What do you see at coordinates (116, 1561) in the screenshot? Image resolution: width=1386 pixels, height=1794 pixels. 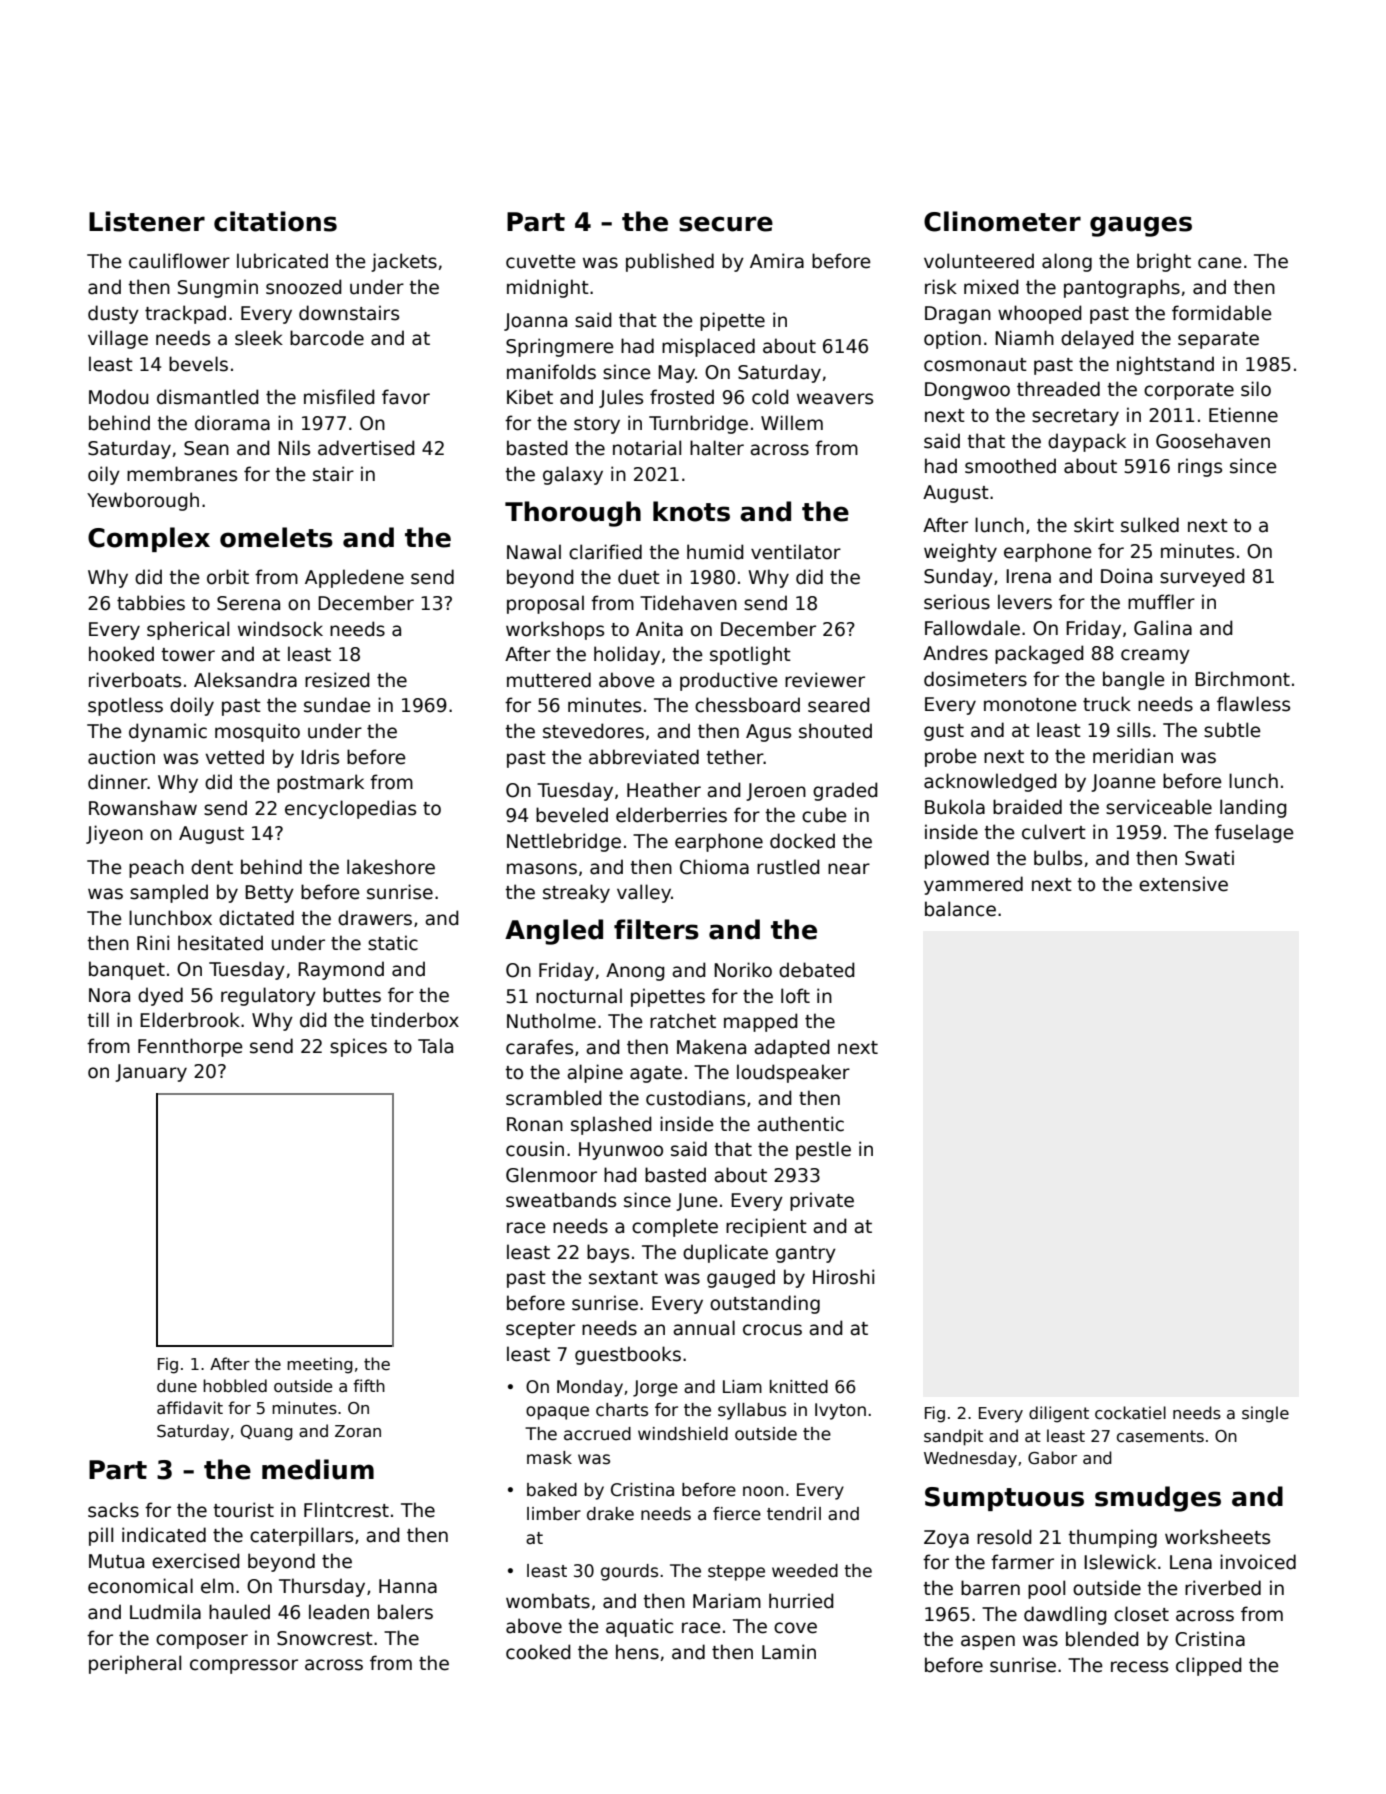 I see `Mutua` at bounding box center [116, 1561].
